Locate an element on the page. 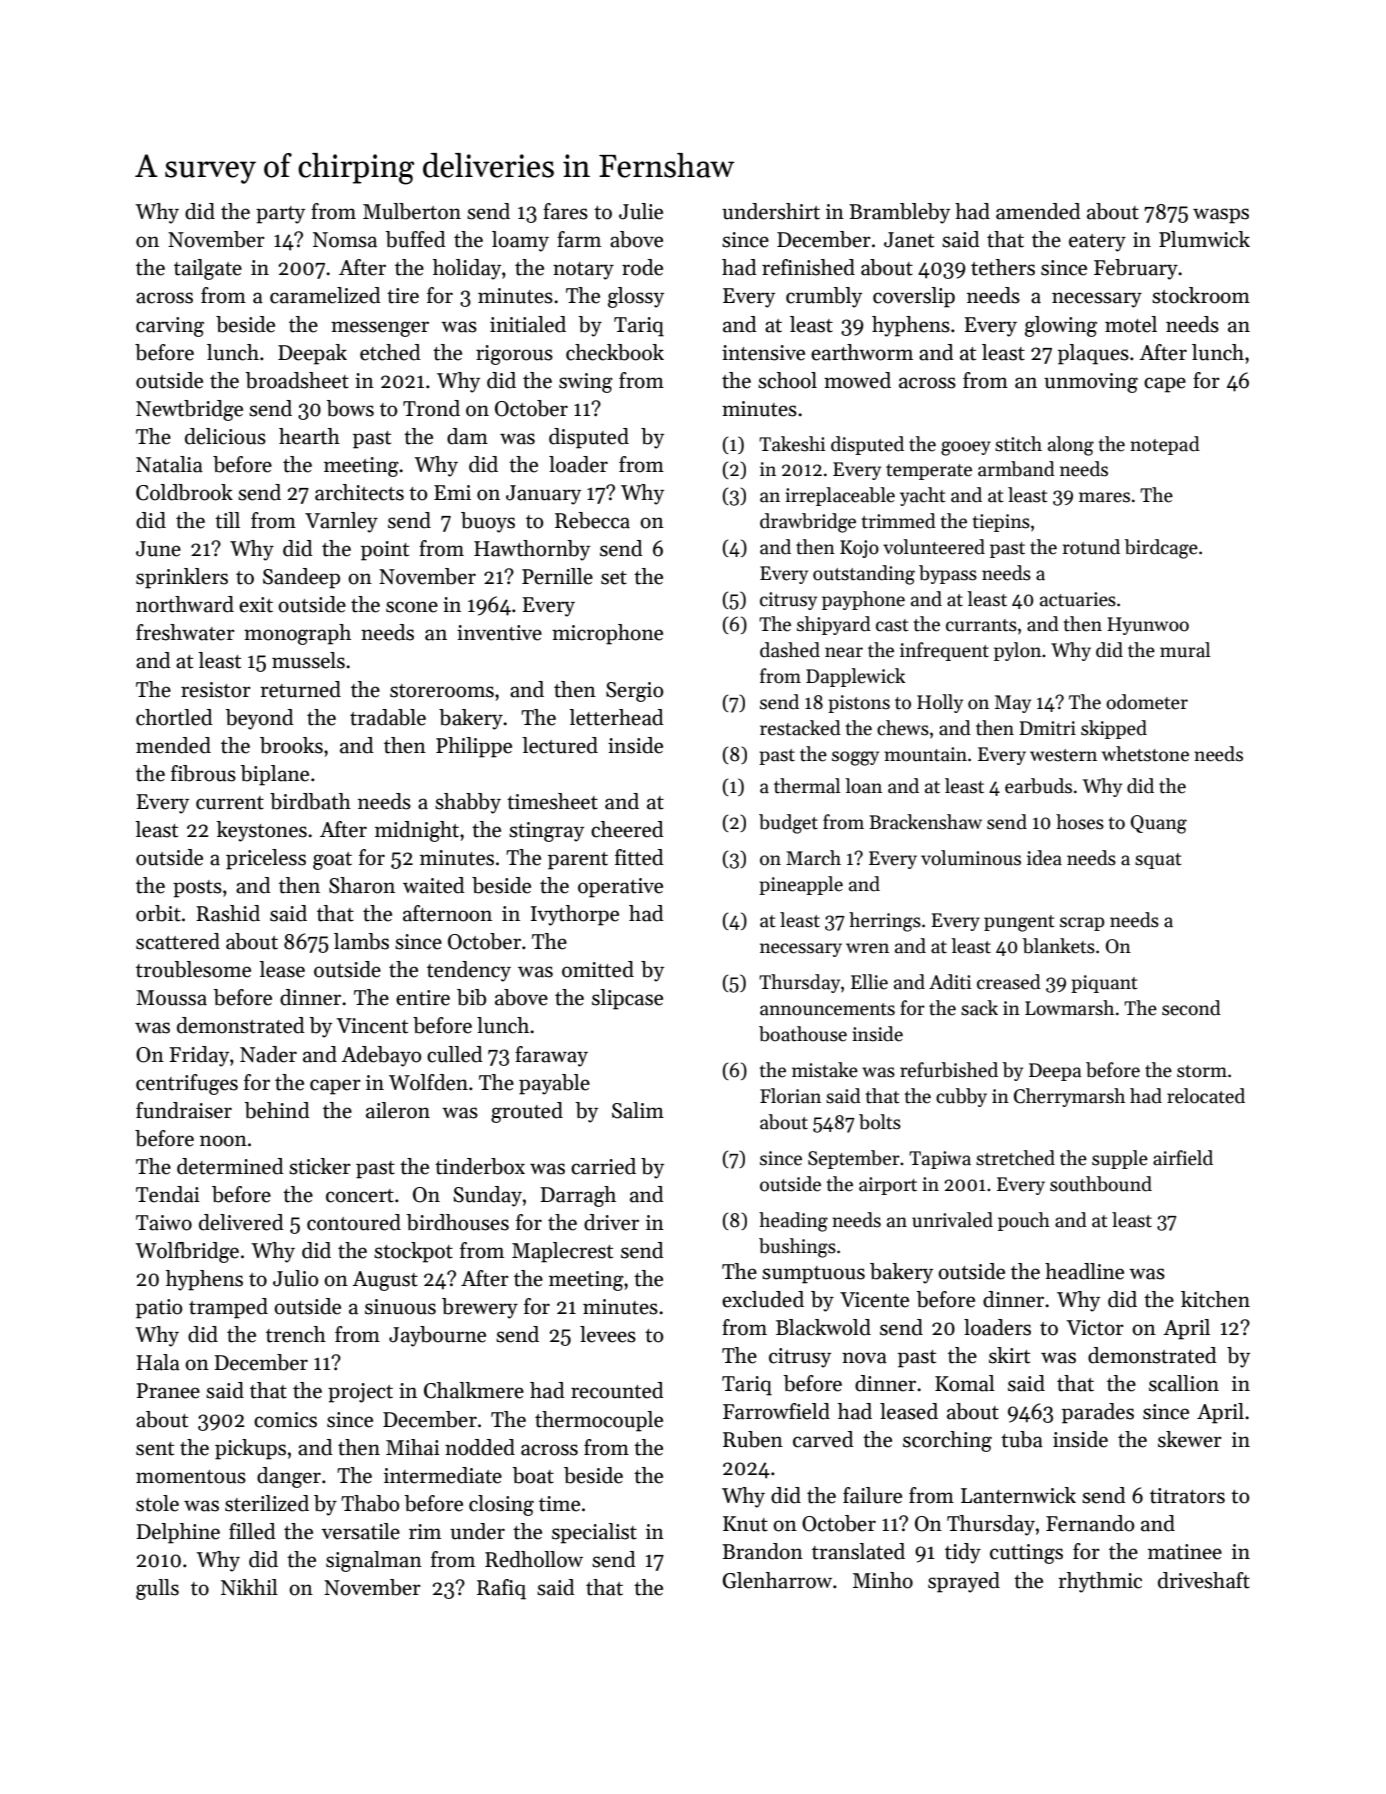 The width and height of the document is (1386, 1794). tailgate is located at coordinates (208, 269).
